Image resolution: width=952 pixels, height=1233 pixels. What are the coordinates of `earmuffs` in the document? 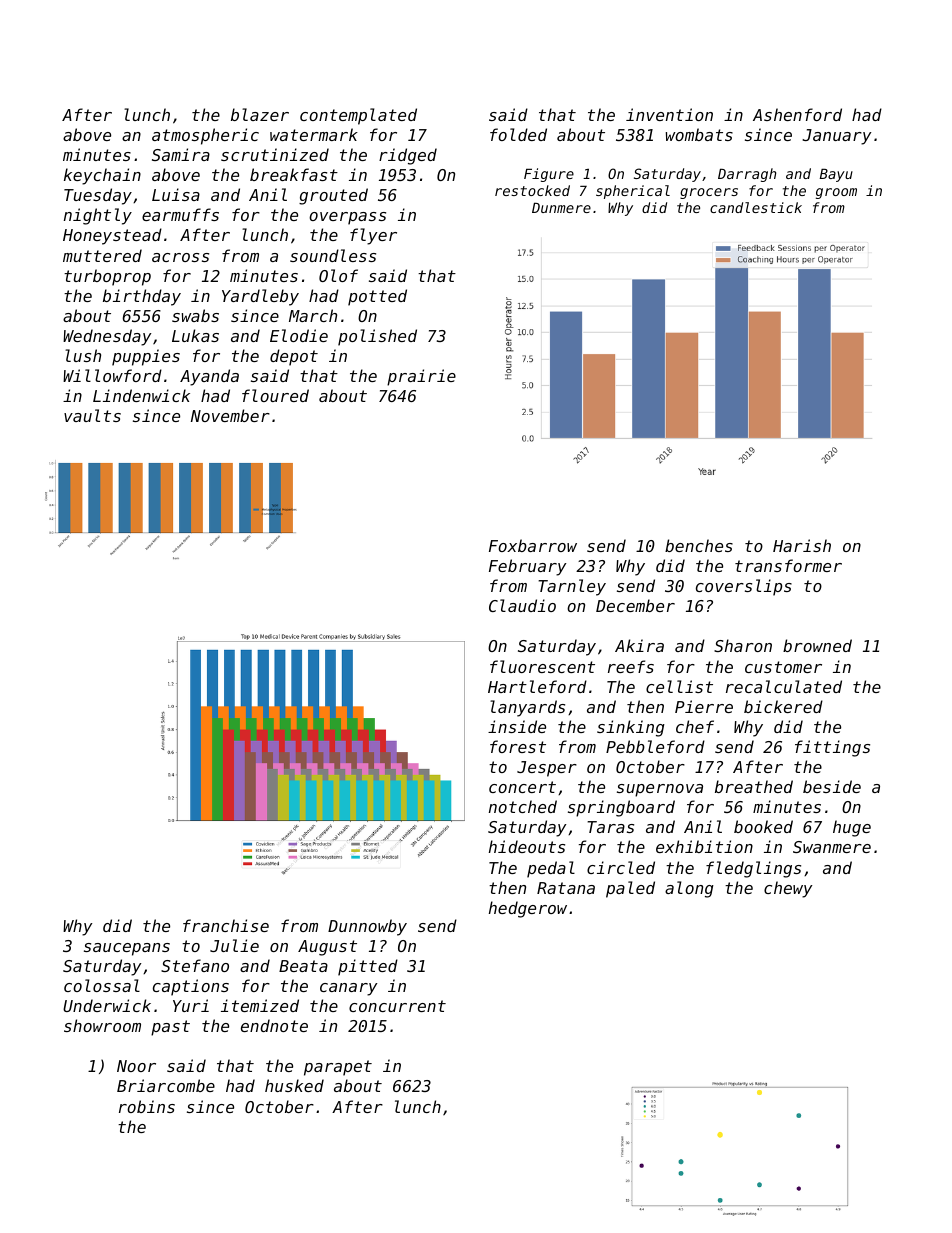 It's located at (180, 214).
